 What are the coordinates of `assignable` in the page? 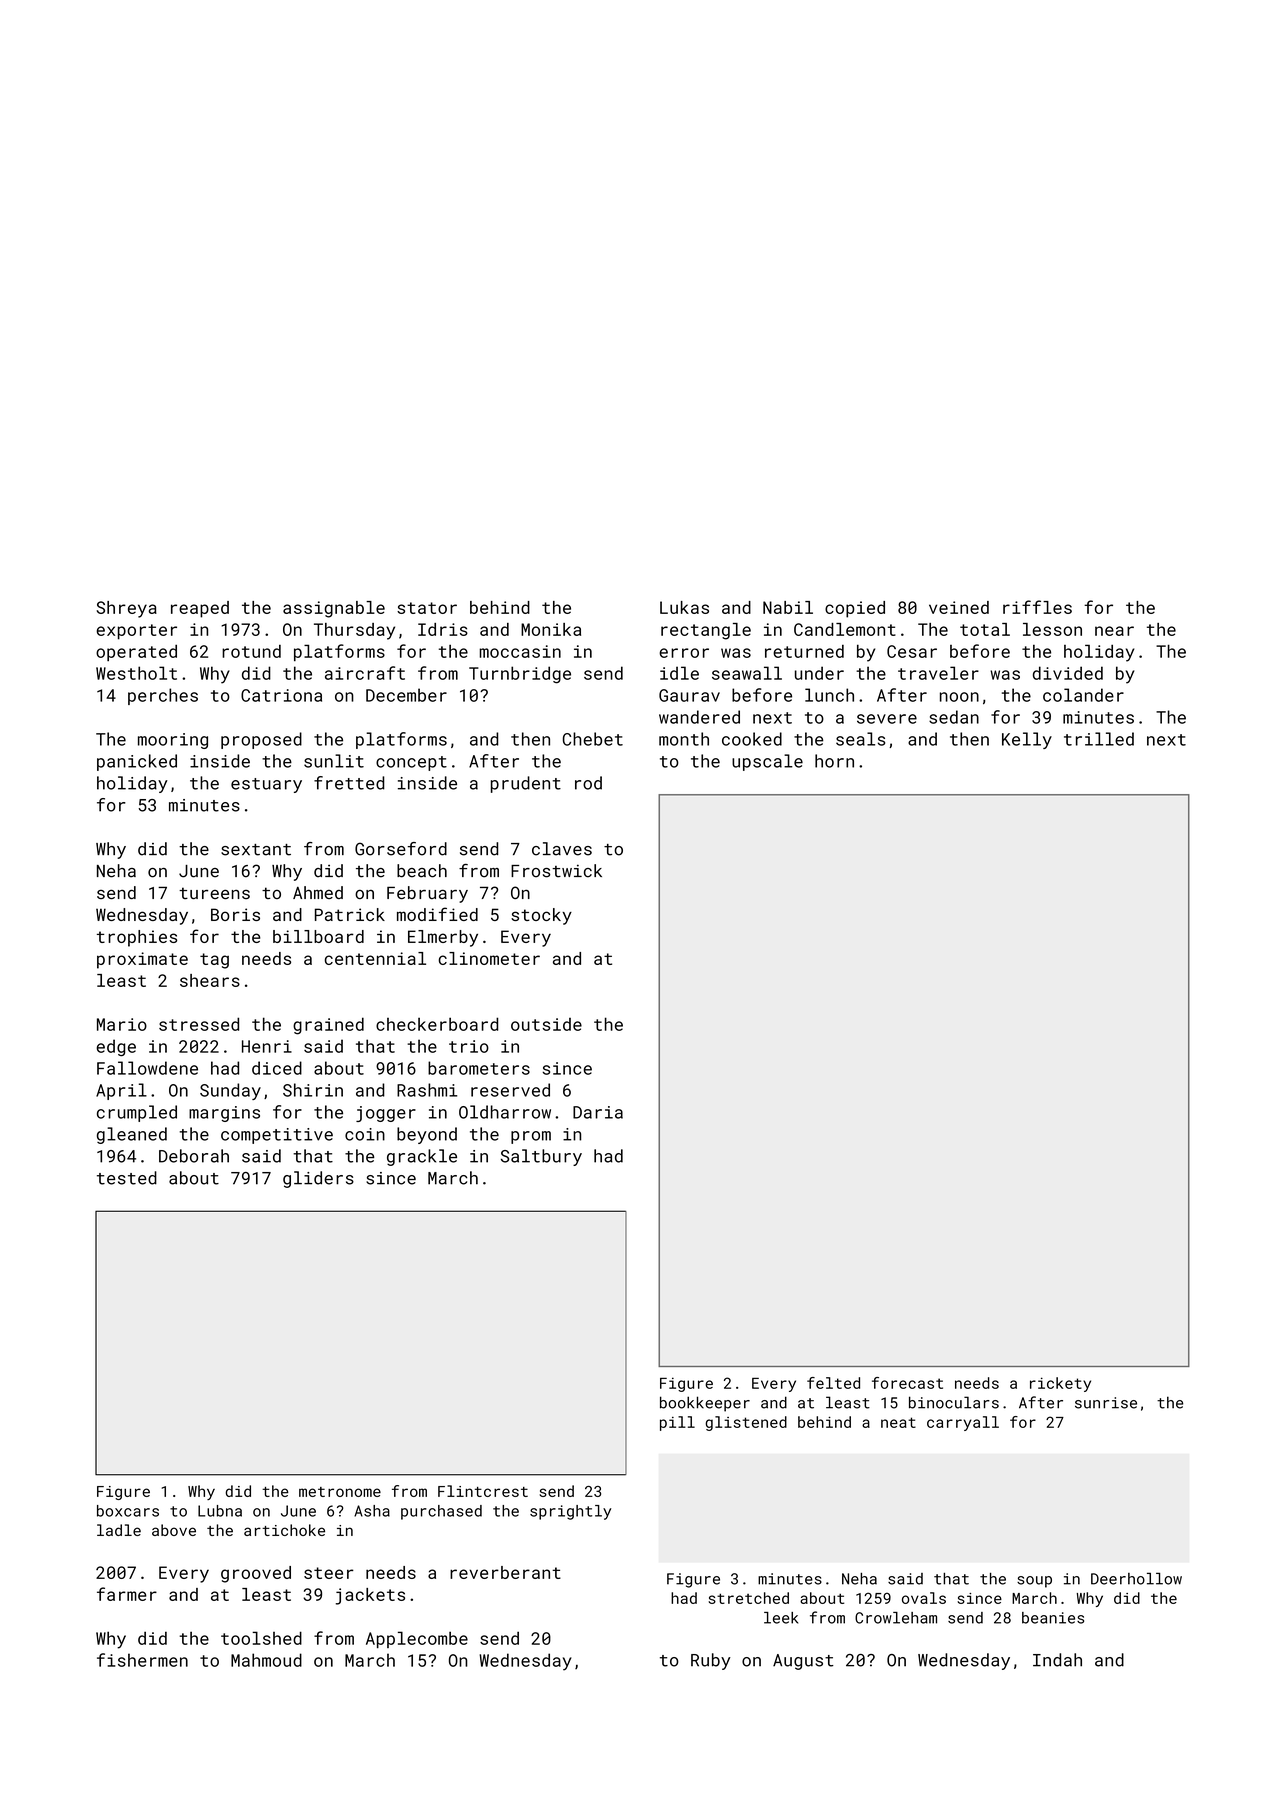 It's located at (334, 609).
